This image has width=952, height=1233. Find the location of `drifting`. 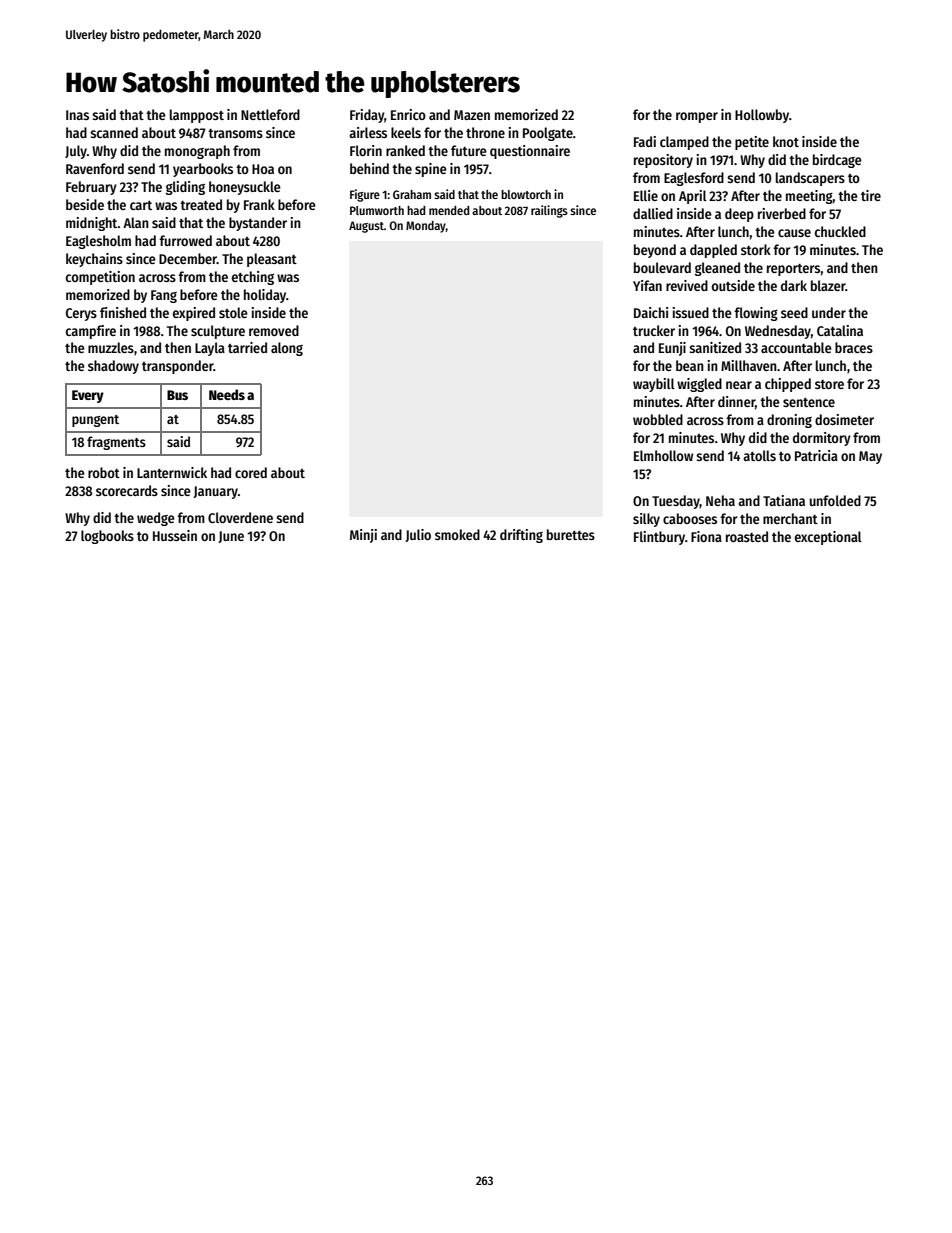

drifting is located at coordinates (521, 536).
